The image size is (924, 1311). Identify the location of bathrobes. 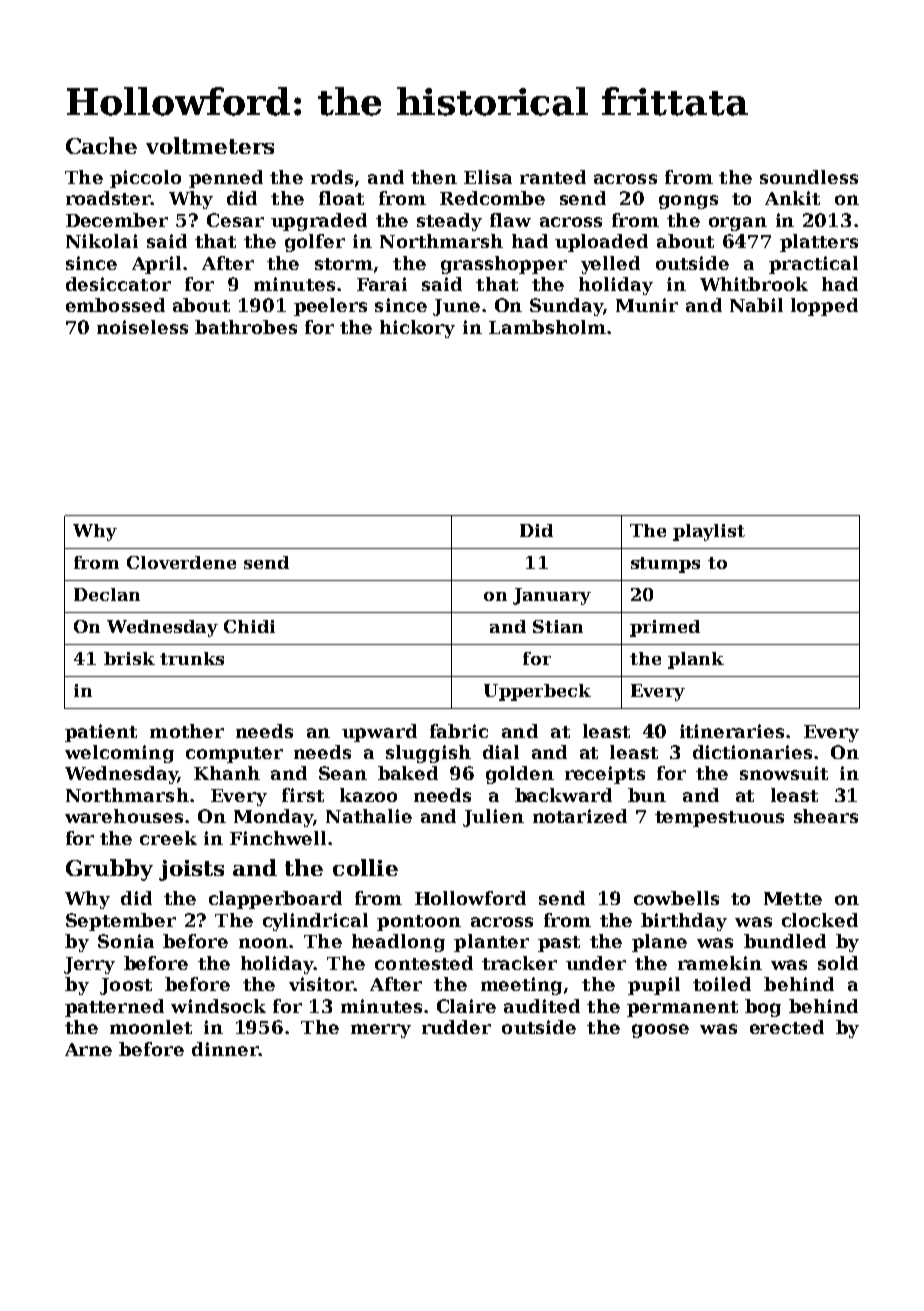
(246, 327).
